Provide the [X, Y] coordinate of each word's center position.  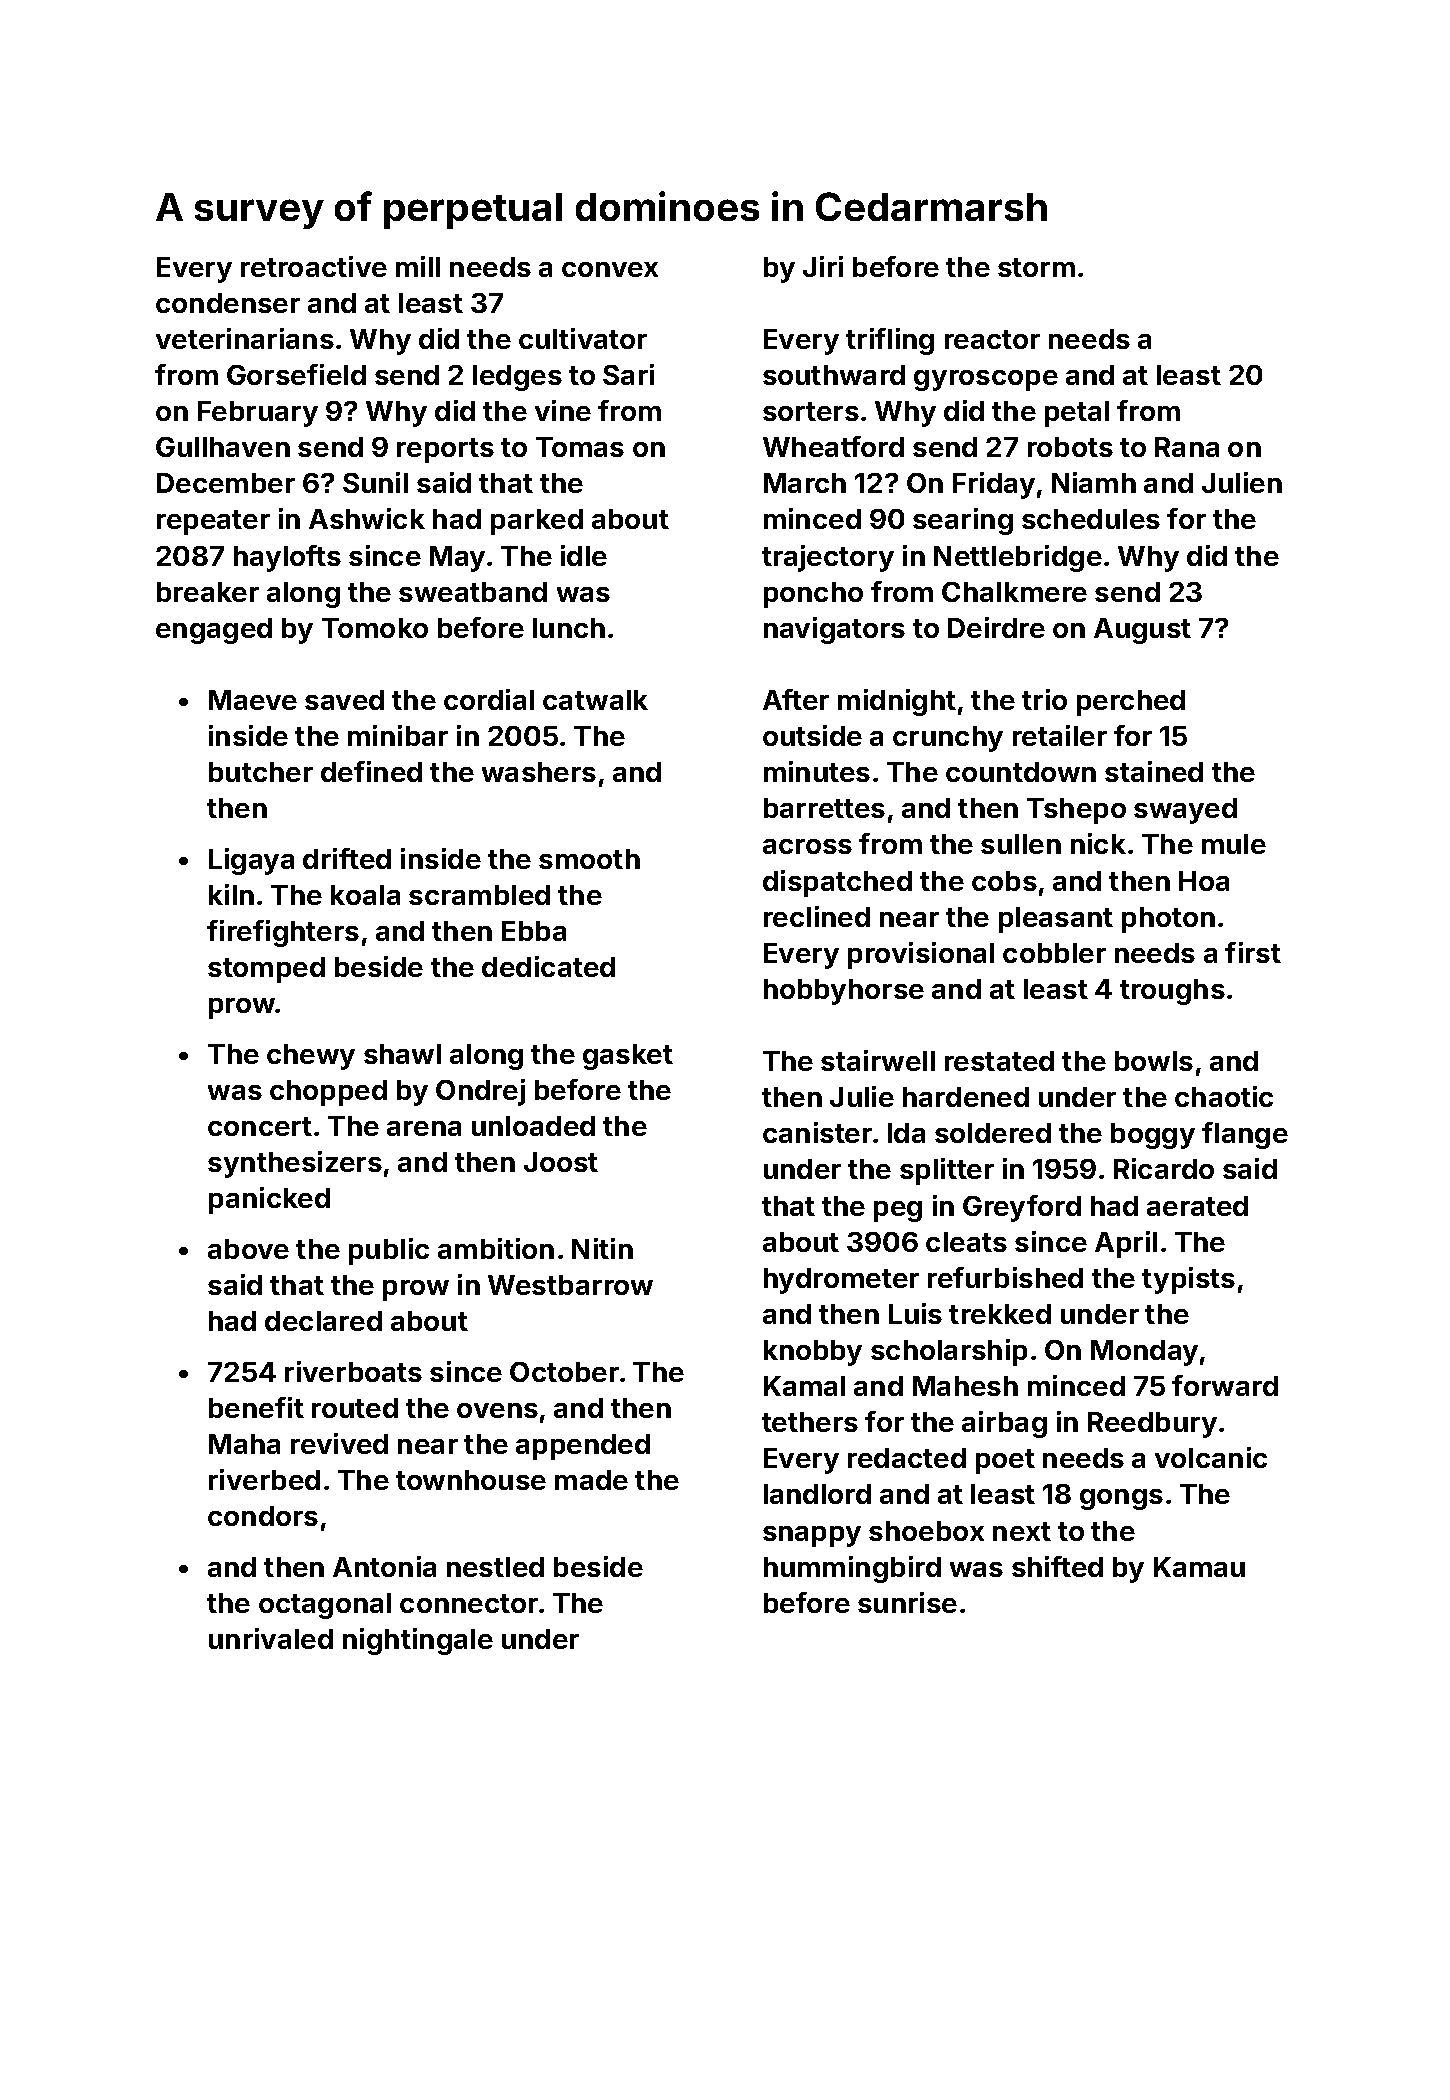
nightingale [418, 1641]
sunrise [907, 1602]
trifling [890, 341]
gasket [628, 1057]
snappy [812, 1536]
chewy [311, 1057]
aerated [1197, 1206]
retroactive [314, 266]
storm [1036, 267]
